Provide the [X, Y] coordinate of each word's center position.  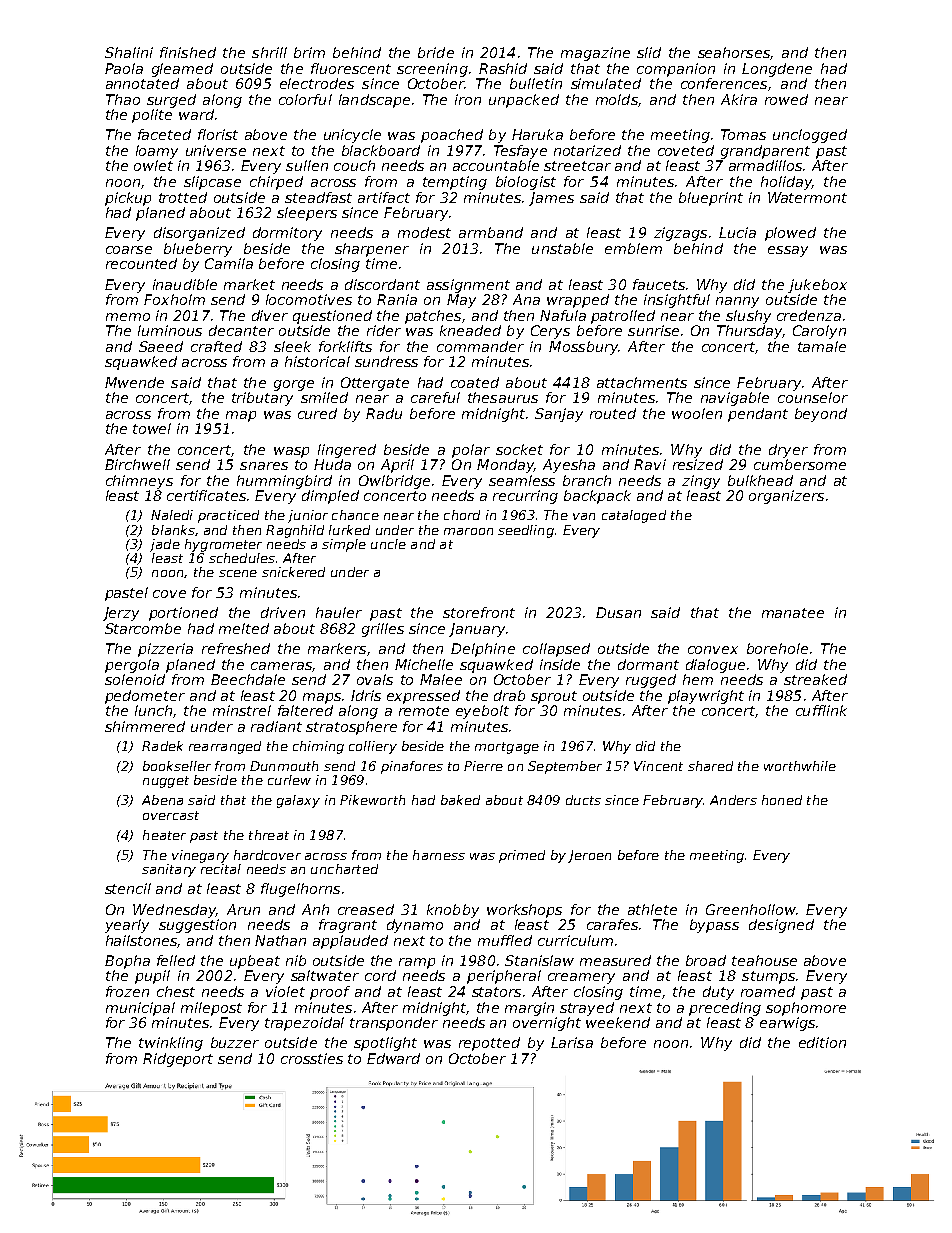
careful [435, 397]
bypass [714, 926]
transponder [394, 1024]
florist [218, 134]
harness [439, 855]
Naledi [172, 515]
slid [649, 52]
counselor [813, 397]
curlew [289, 780]
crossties [312, 1058]
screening [432, 70]
